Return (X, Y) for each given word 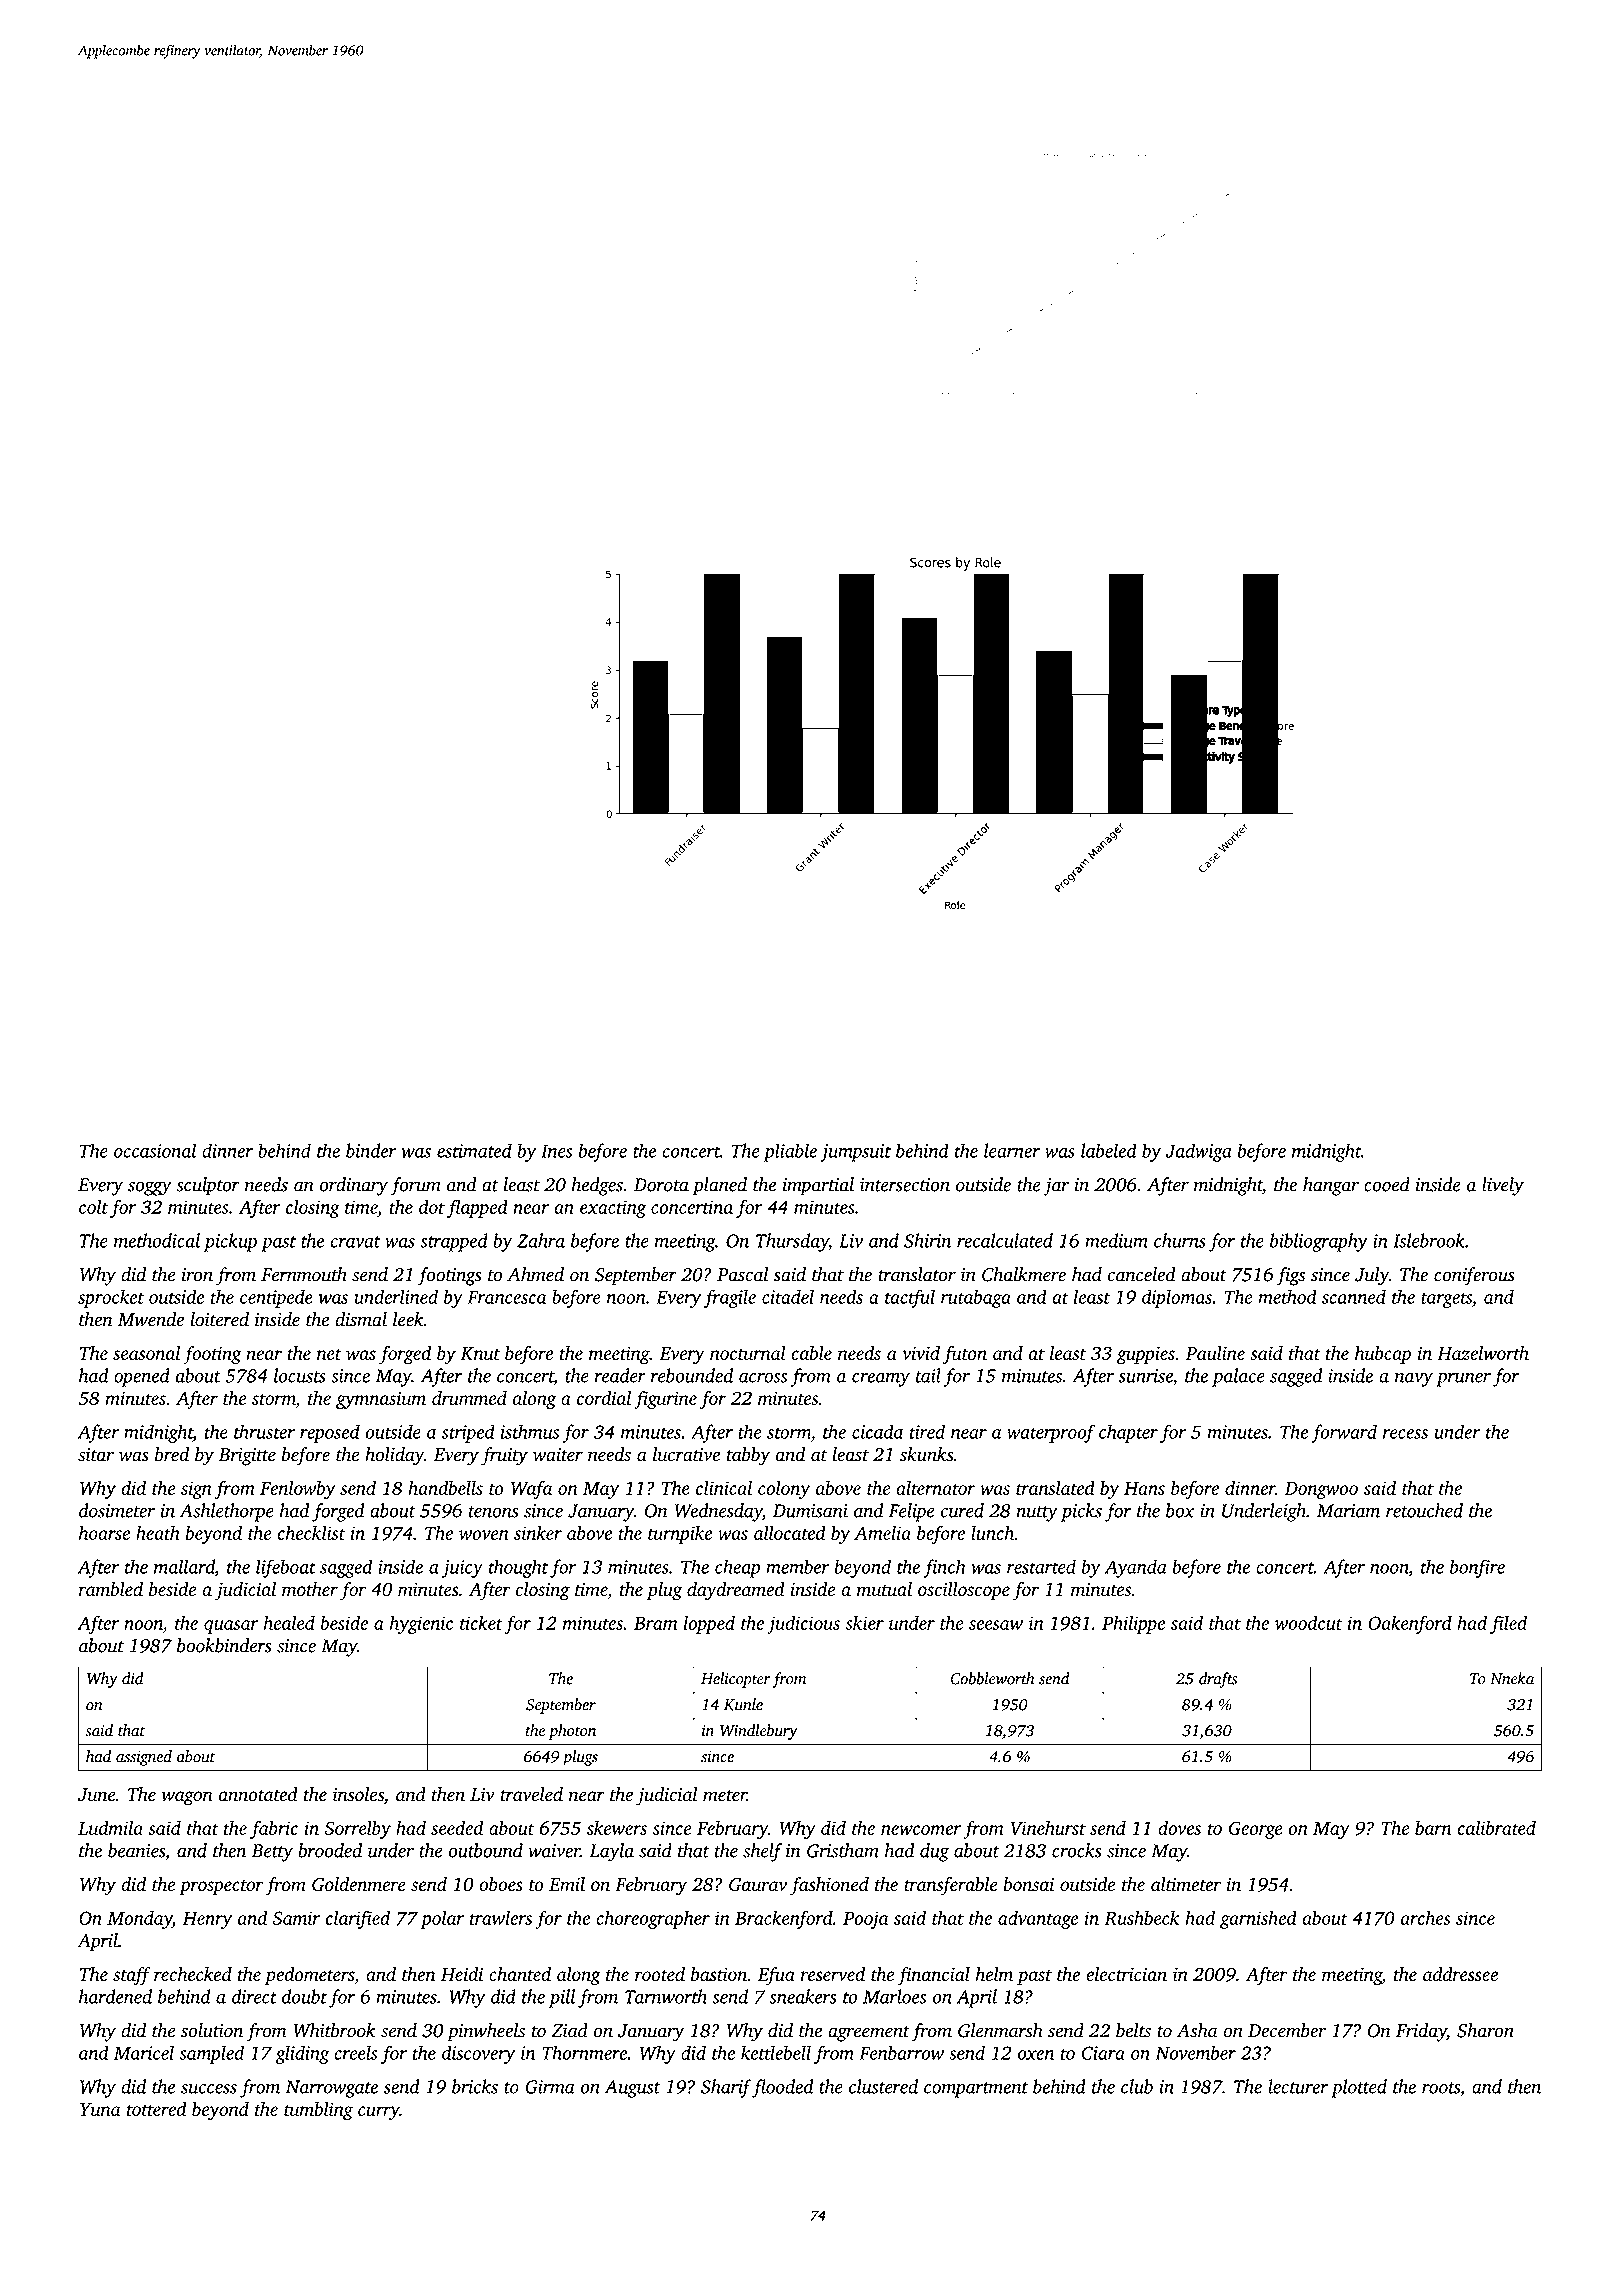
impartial (818, 1186)
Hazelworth (1483, 1352)
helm (994, 1974)
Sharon (1485, 2030)
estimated (474, 1150)
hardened (115, 1996)
